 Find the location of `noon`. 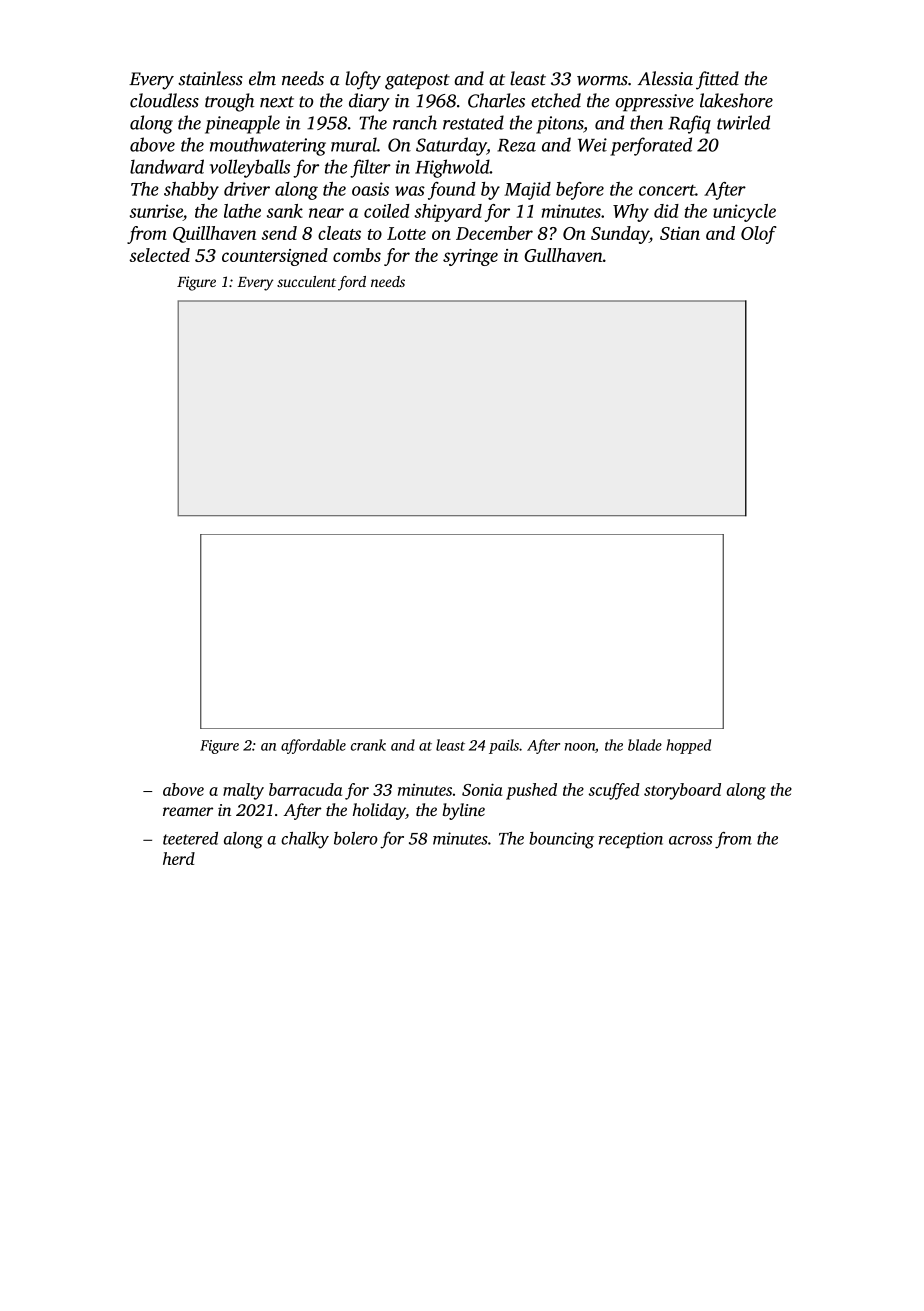

noon is located at coordinates (580, 747).
